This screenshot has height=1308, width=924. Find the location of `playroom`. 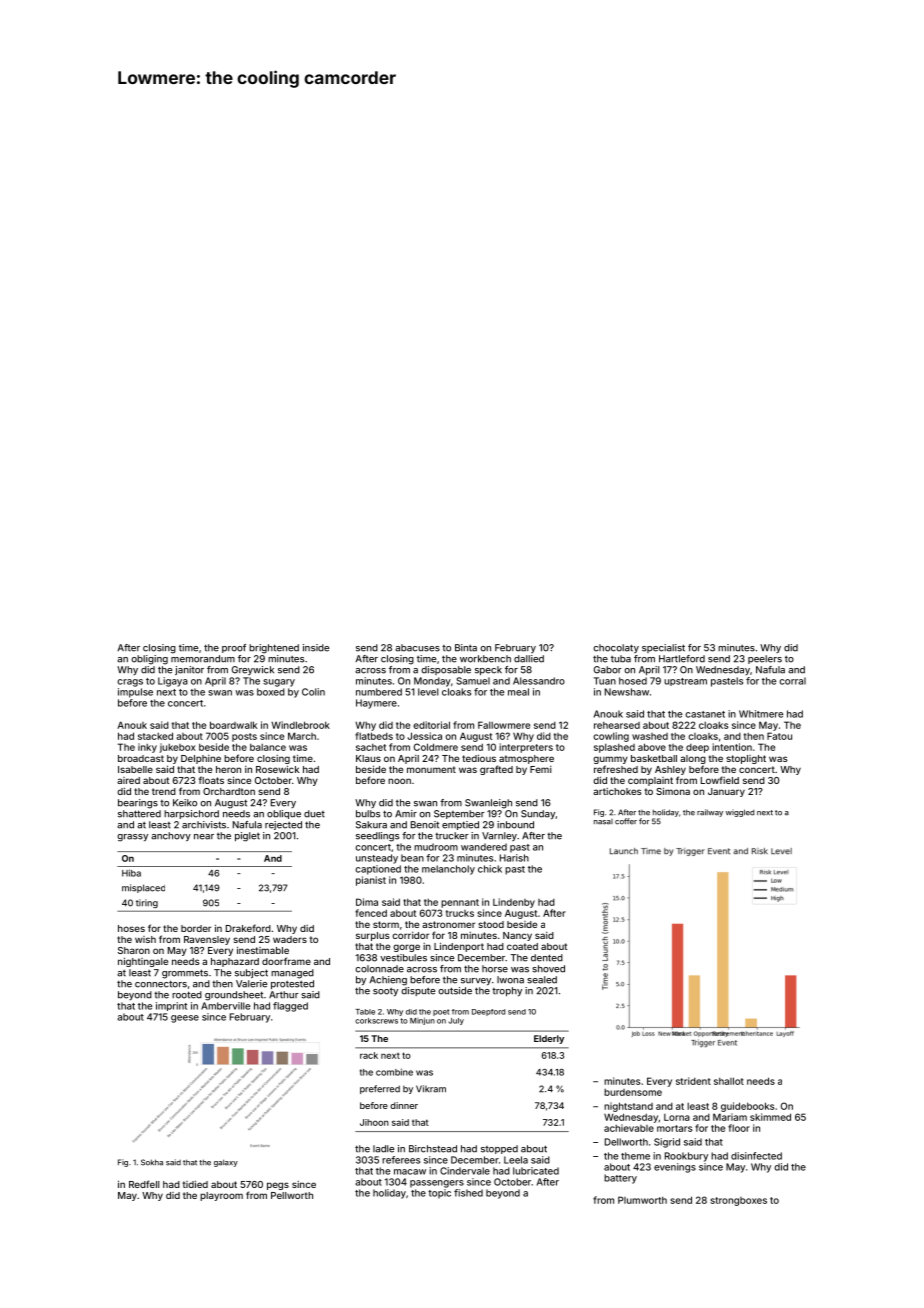

playroom is located at coordinates (221, 1196).
